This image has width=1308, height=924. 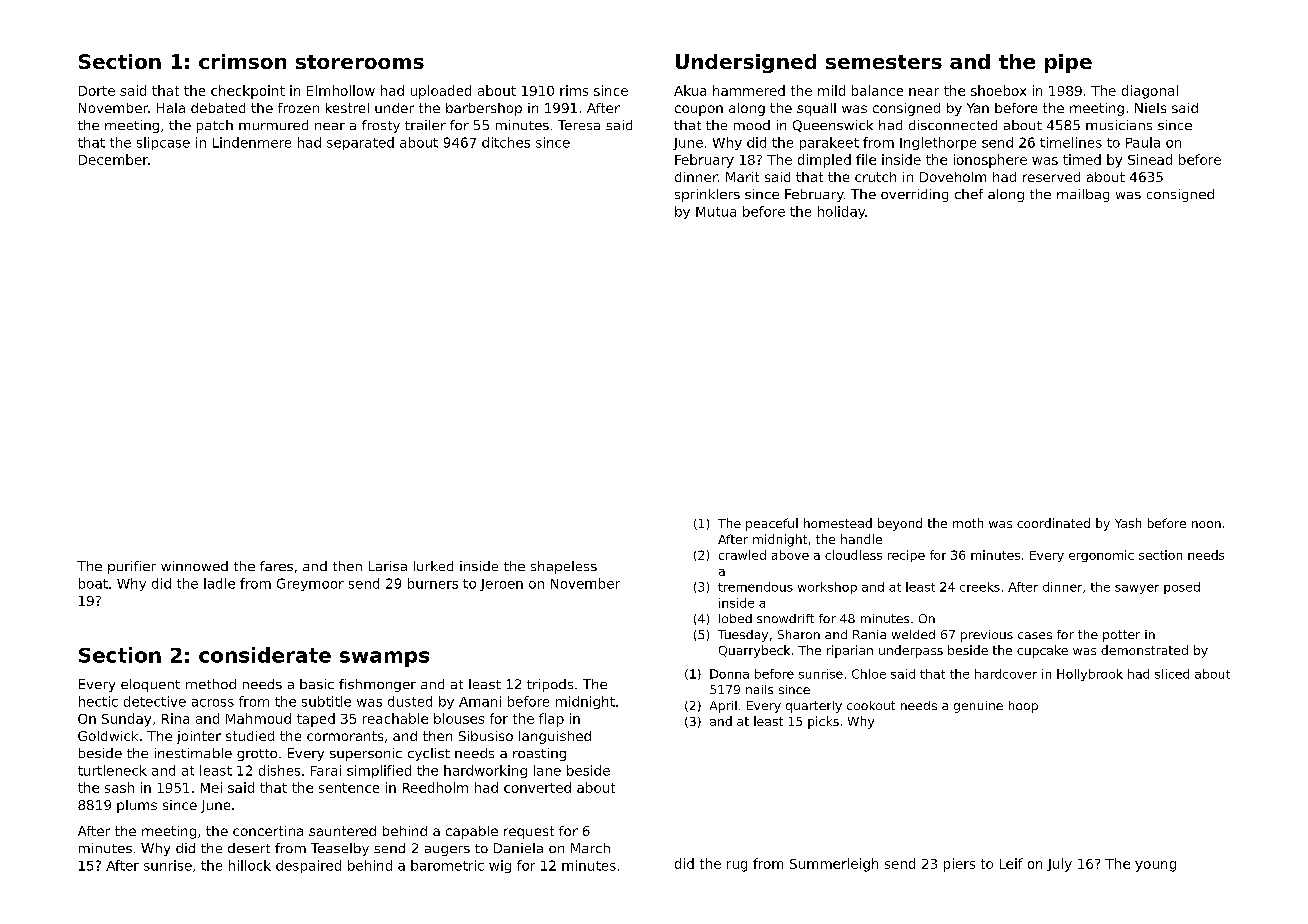 I want to click on Amani, so click(x=480, y=701).
